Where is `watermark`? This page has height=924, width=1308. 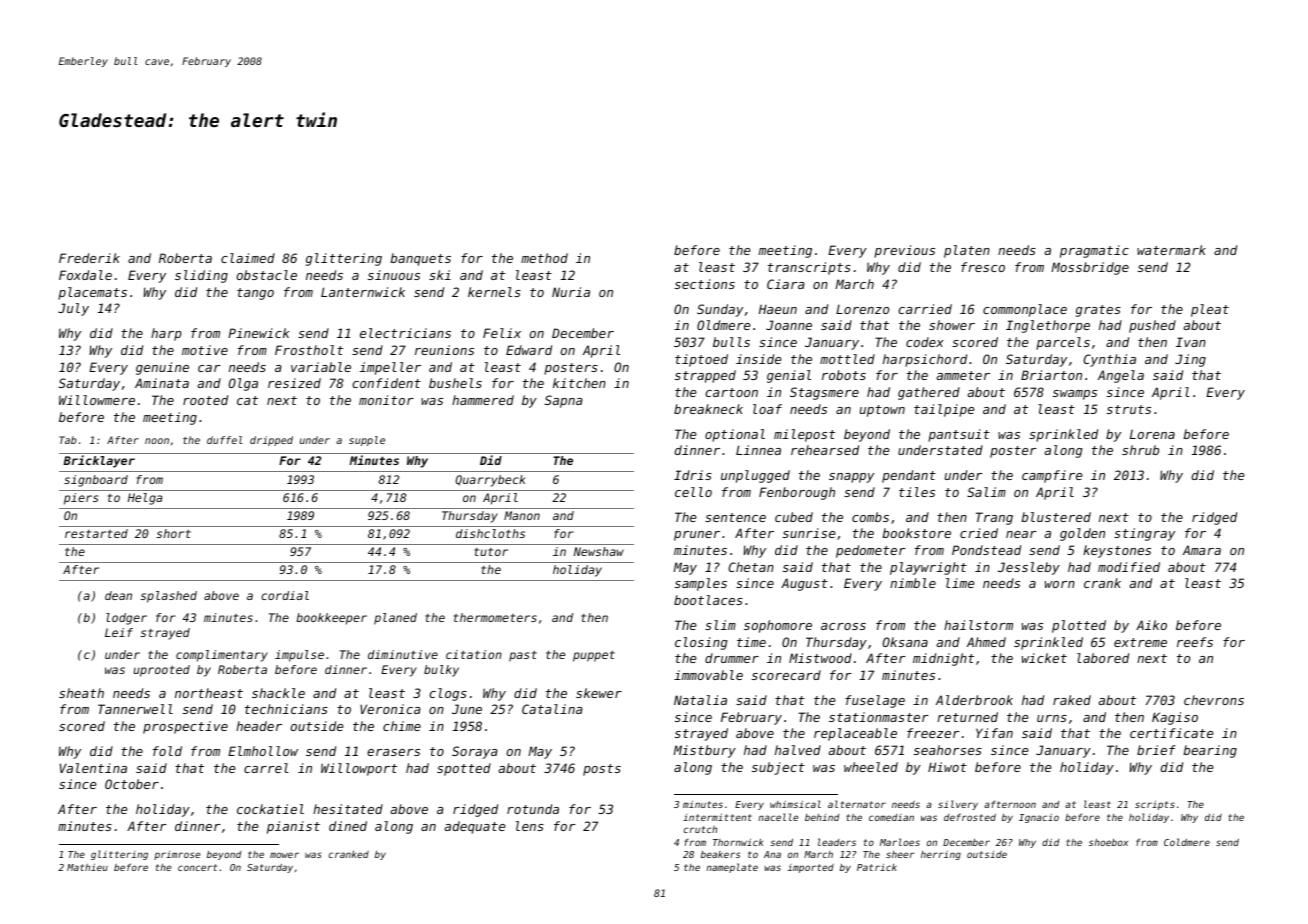 watermark is located at coordinates (1171, 250).
